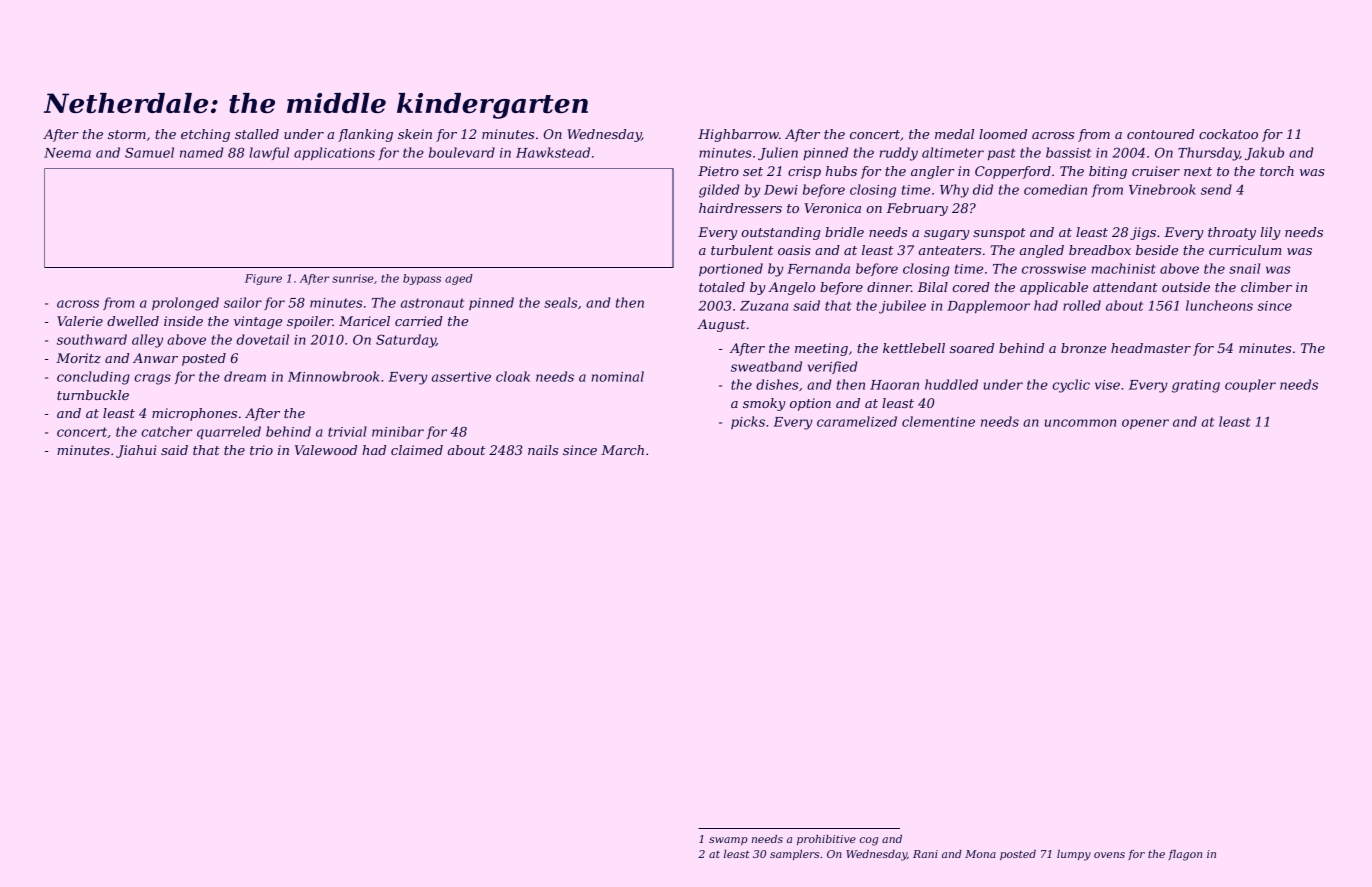 This page has height=887, width=1372. I want to click on Hawkstead, so click(553, 152).
